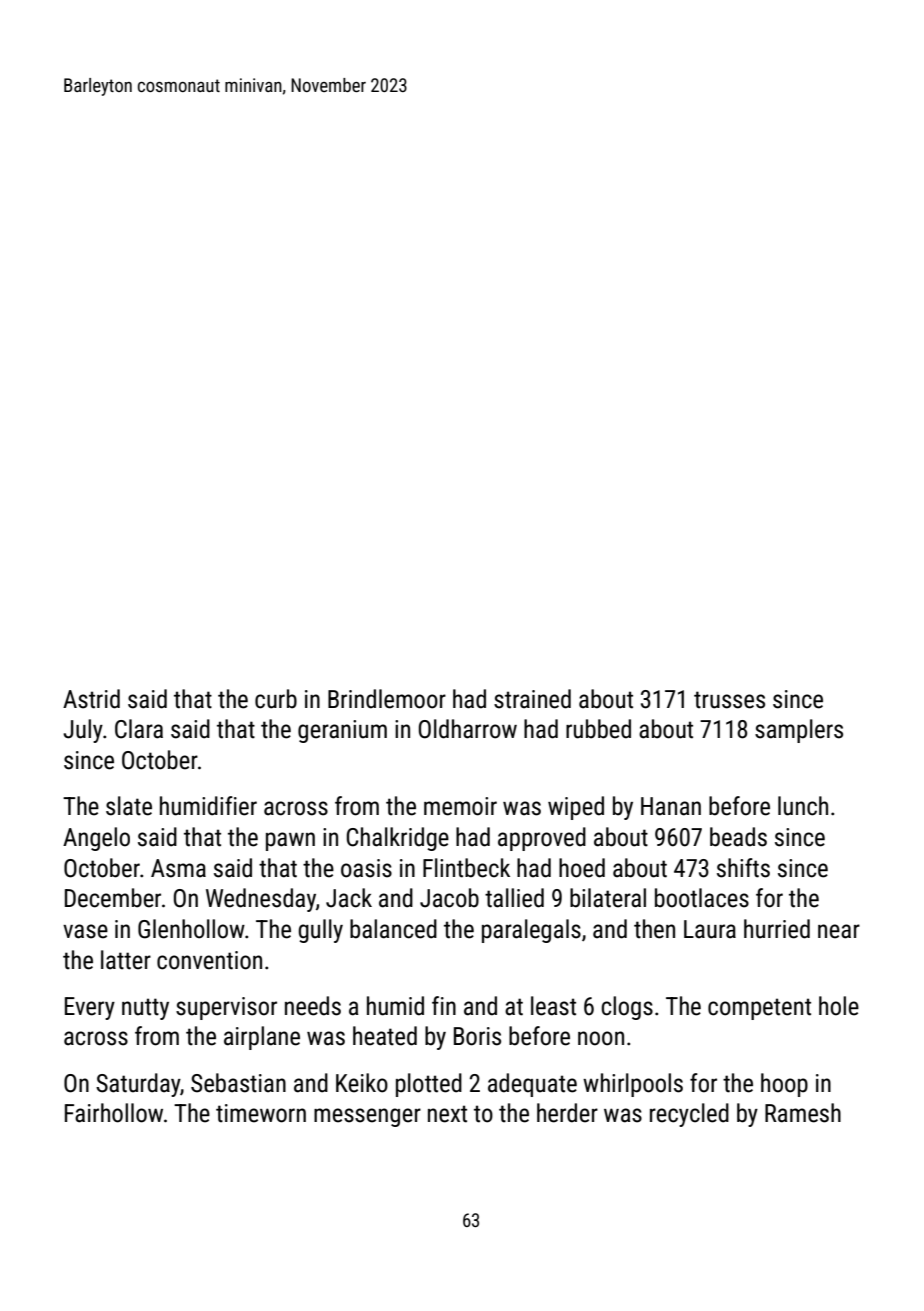  Describe the element at coordinates (743, 868) in the document. I see `shifts` at that location.
